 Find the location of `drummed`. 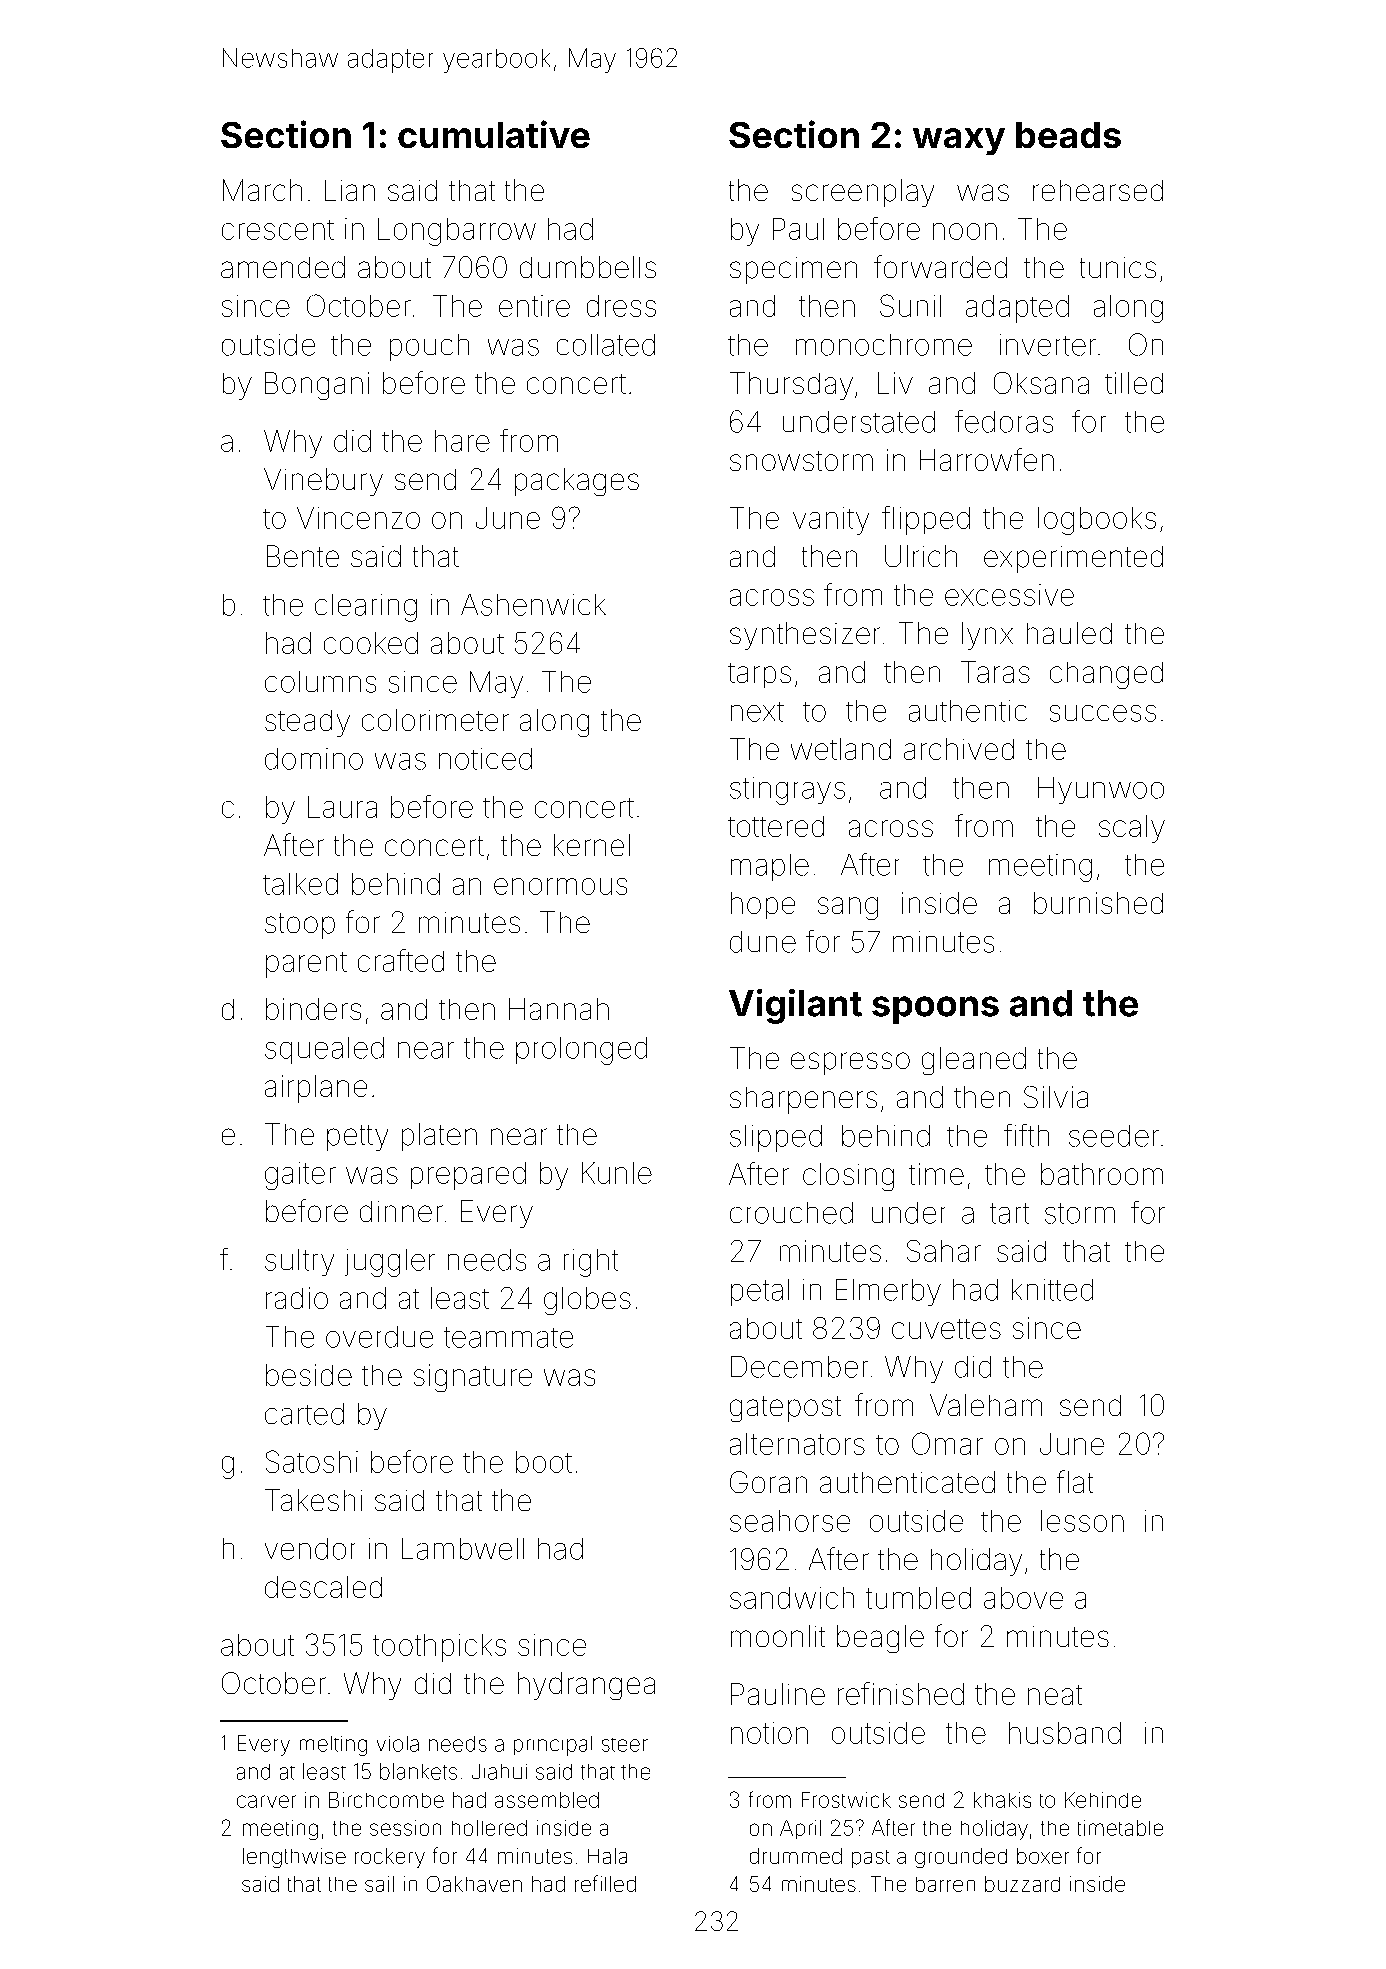

drummed is located at coordinates (796, 1856).
